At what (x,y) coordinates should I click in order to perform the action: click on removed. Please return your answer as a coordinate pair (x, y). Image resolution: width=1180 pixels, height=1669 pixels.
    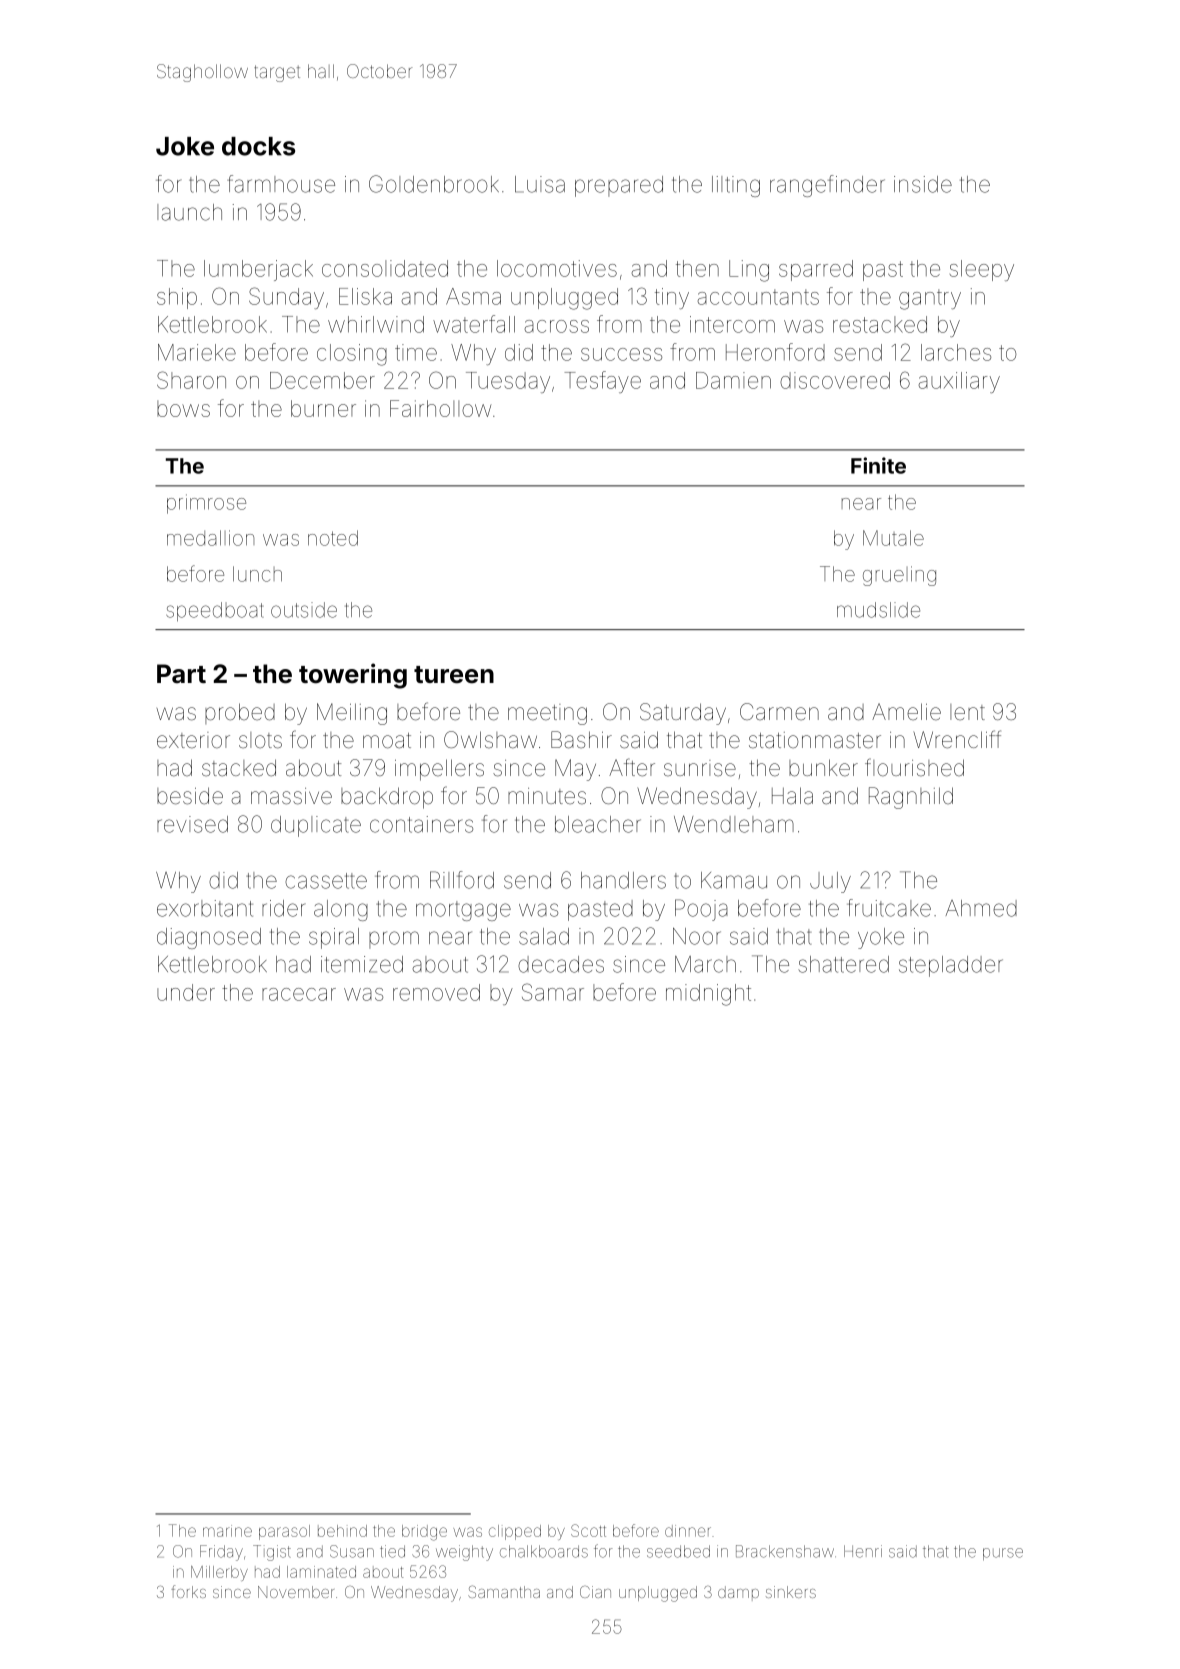
    Looking at the image, I should click on (436, 992).
